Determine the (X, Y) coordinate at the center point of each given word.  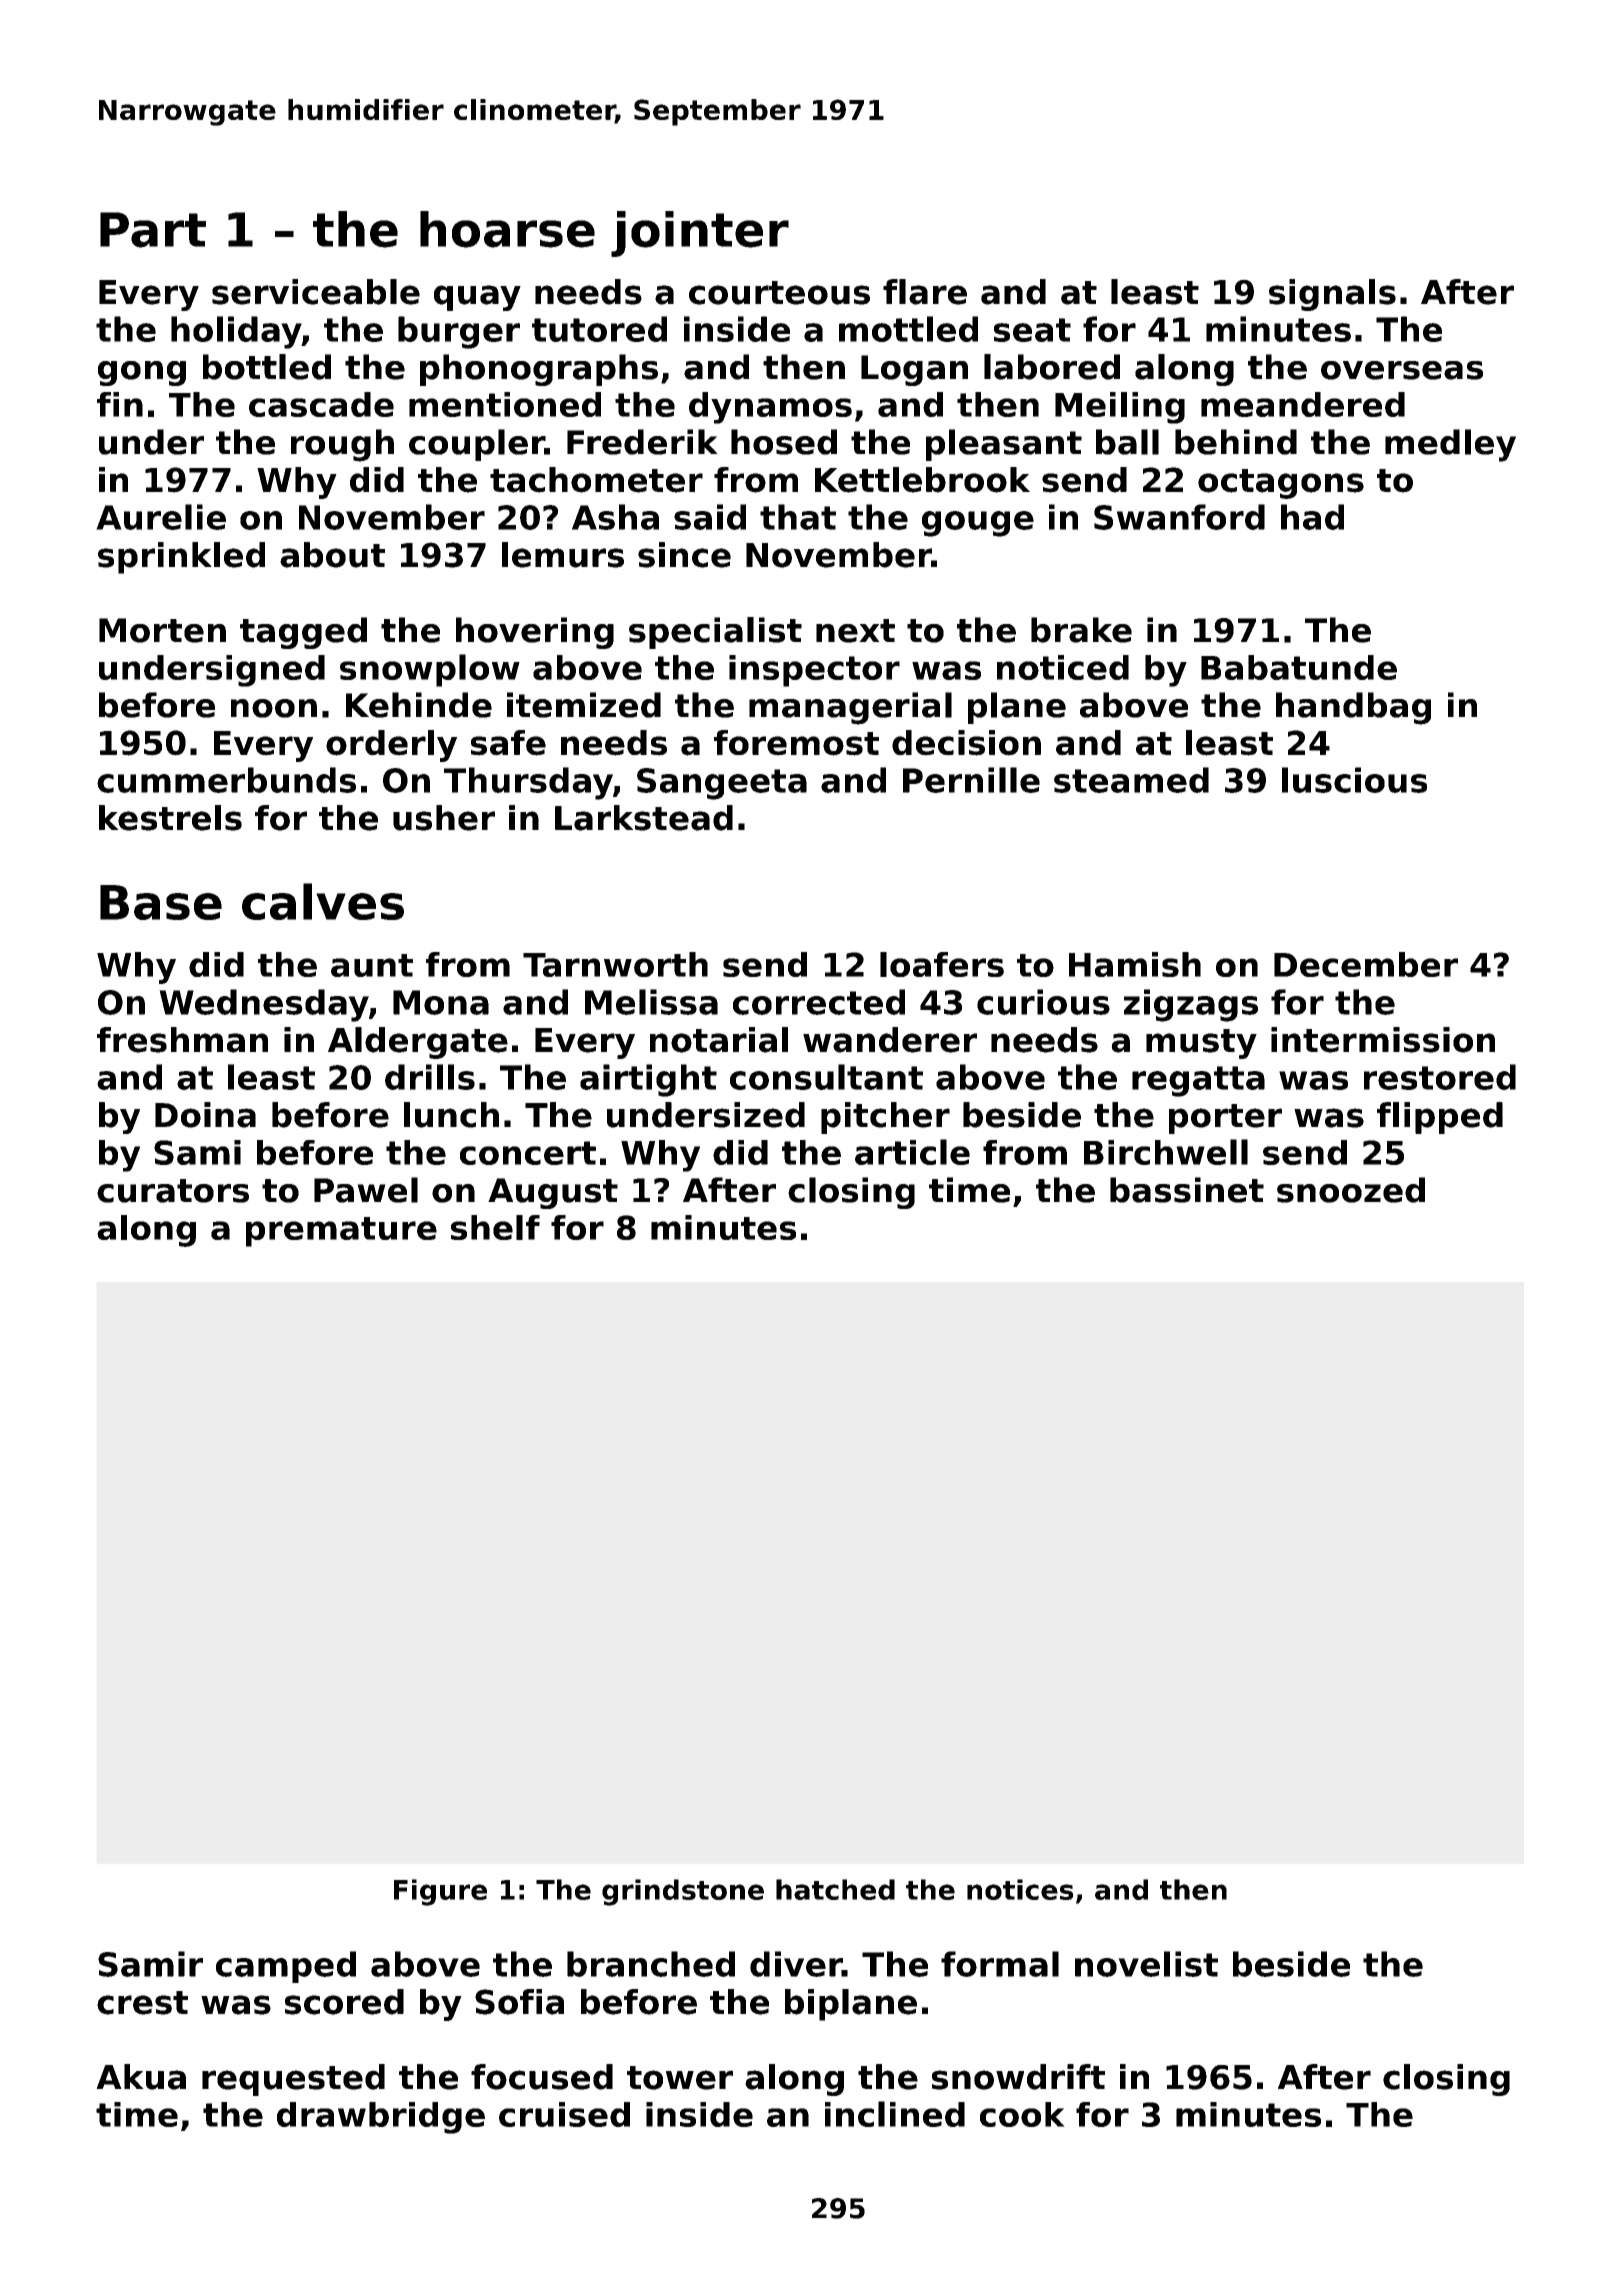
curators (173, 1191)
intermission (1383, 1040)
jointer (700, 234)
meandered (1303, 404)
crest (142, 2003)
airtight (648, 1080)
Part (153, 230)
